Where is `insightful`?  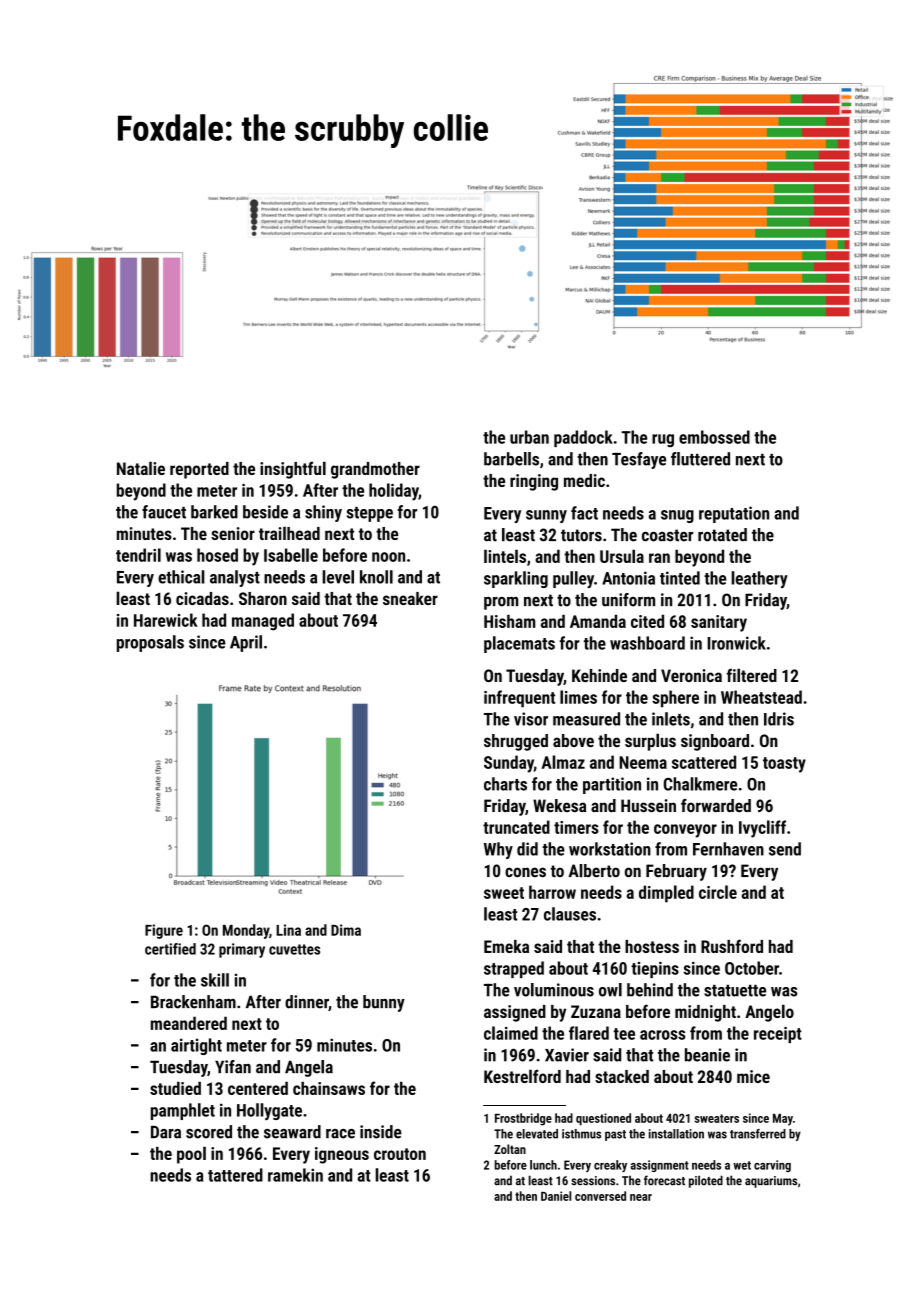 insightful is located at coordinates (293, 470).
